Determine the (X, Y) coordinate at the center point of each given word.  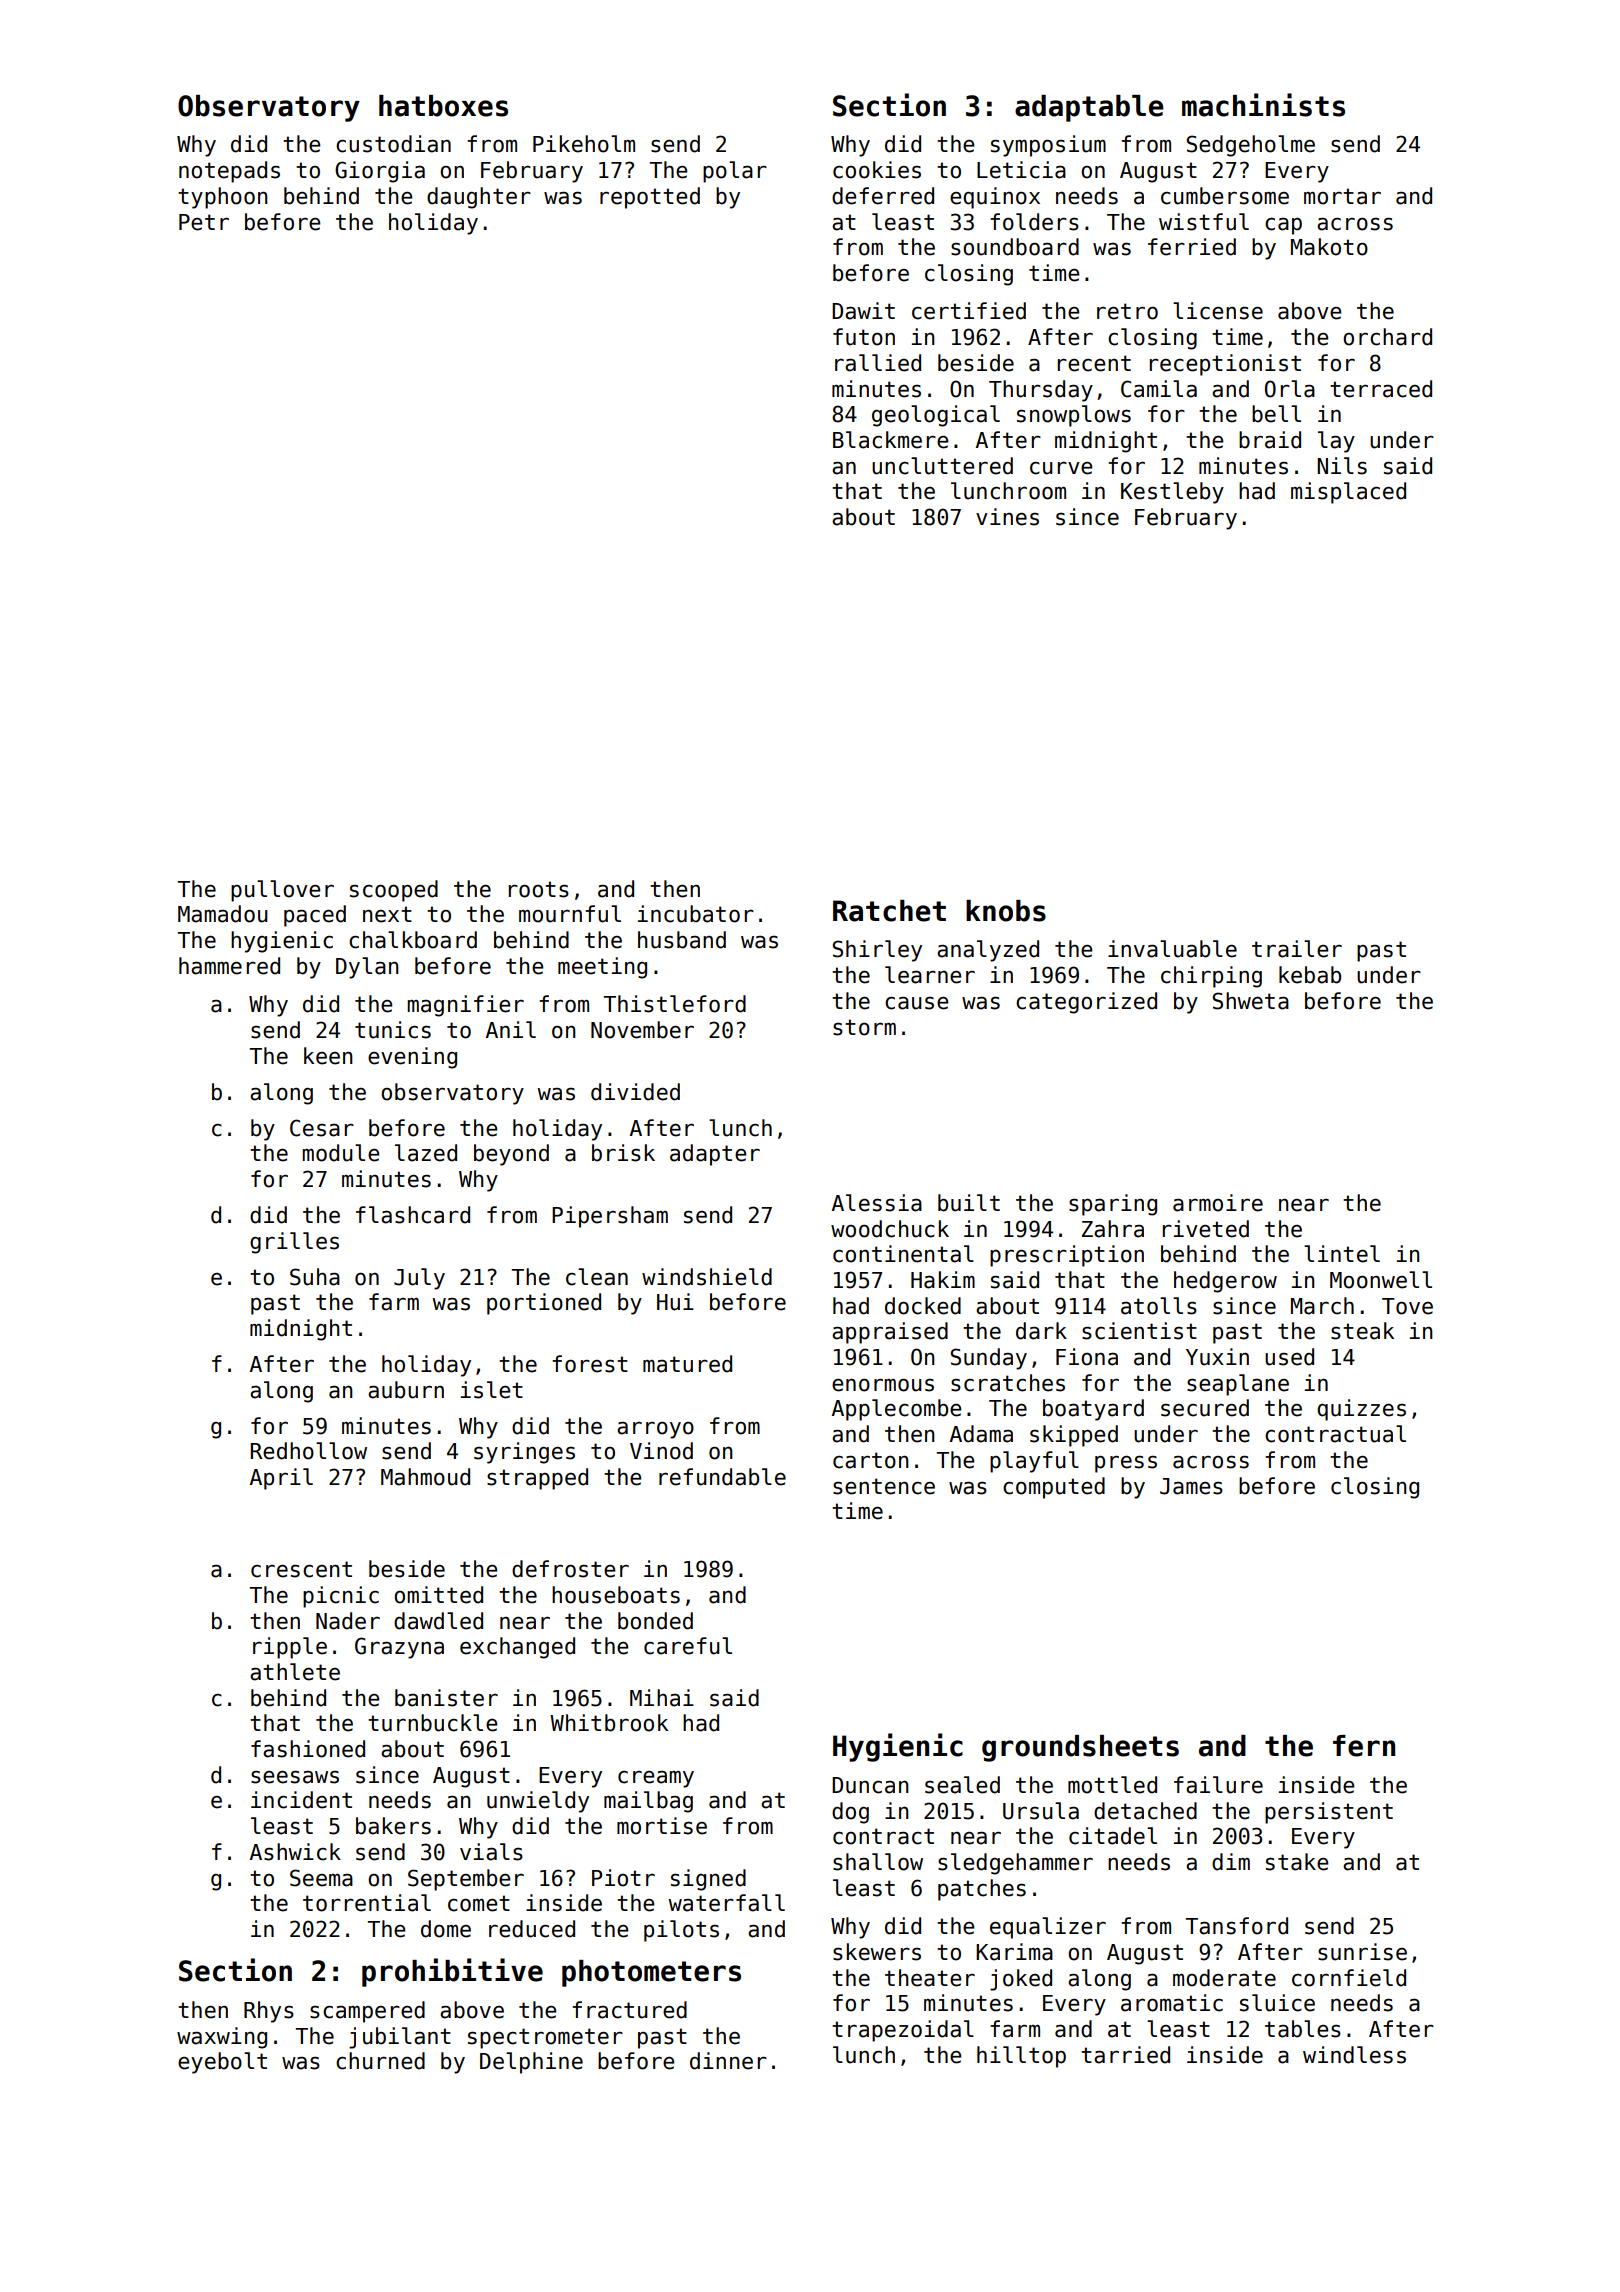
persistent (1329, 1813)
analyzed (988, 951)
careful (688, 1646)
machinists (1263, 105)
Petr (204, 222)
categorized (1086, 1003)
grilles (294, 1243)
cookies (877, 170)
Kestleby (1172, 493)
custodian (393, 144)
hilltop (1021, 2057)
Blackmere (890, 440)
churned (380, 2061)
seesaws (295, 1777)
